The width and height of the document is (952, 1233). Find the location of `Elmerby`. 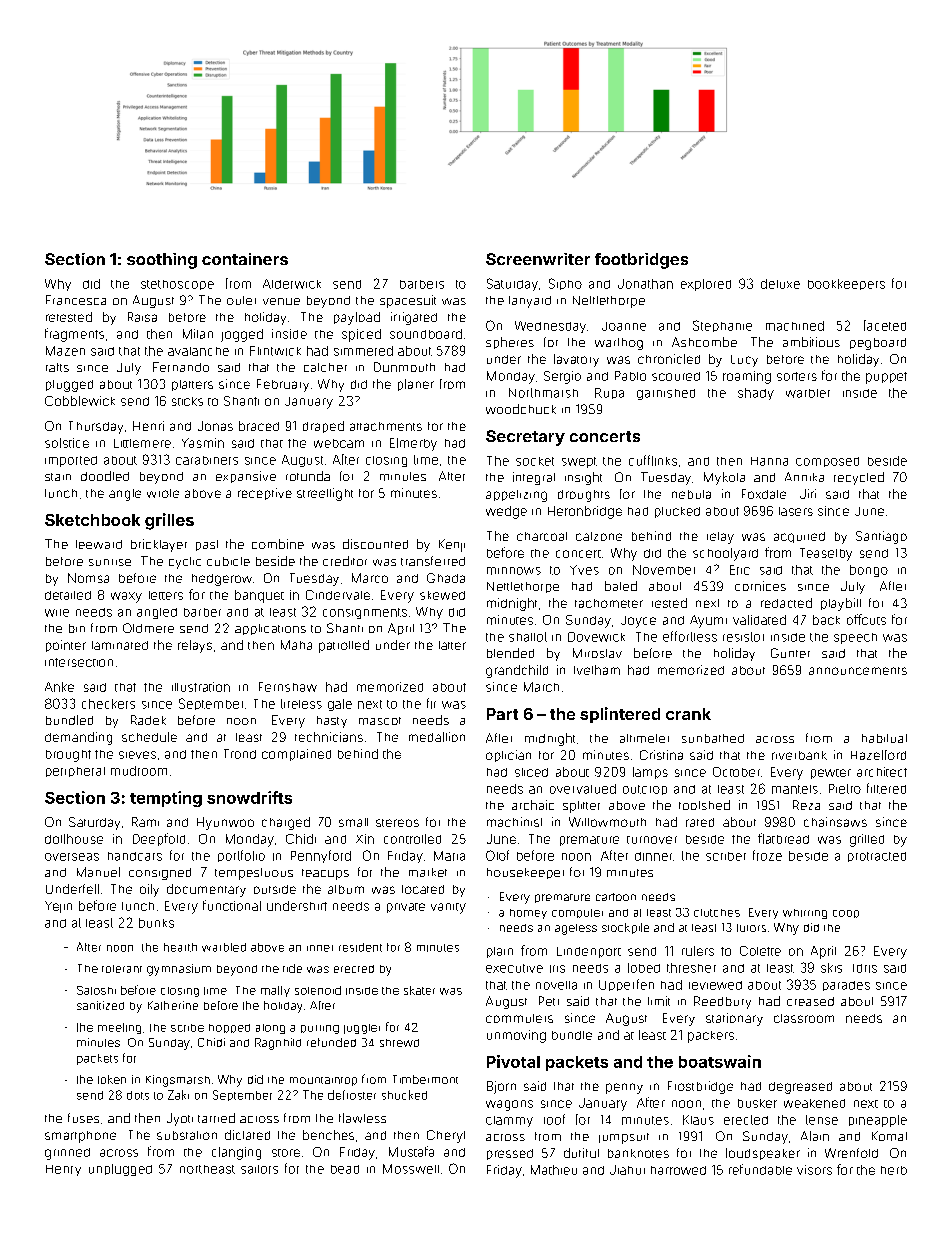

Elmerby is located at coordinates (413, 444).
